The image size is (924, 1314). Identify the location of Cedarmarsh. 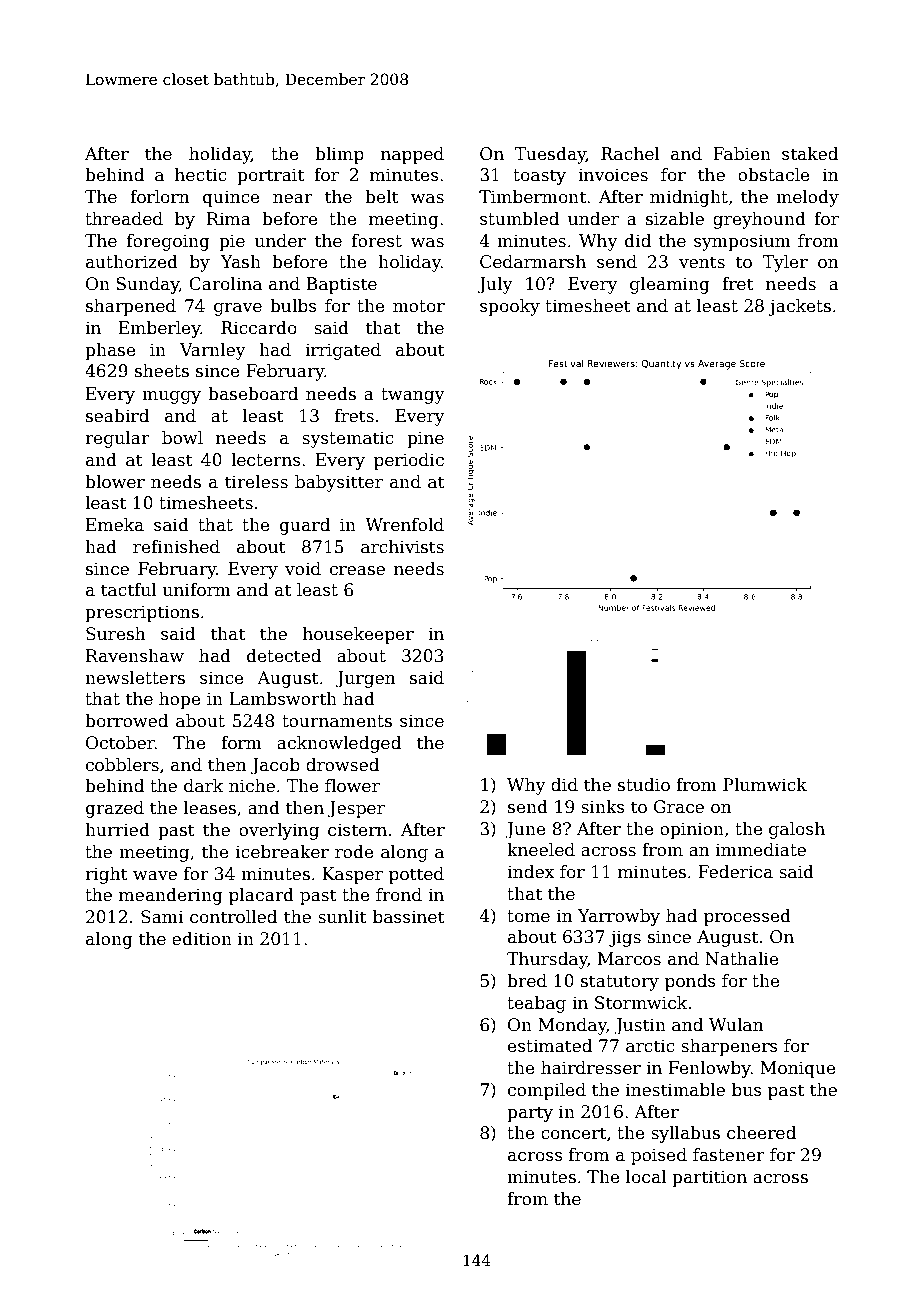
(533, 262).
